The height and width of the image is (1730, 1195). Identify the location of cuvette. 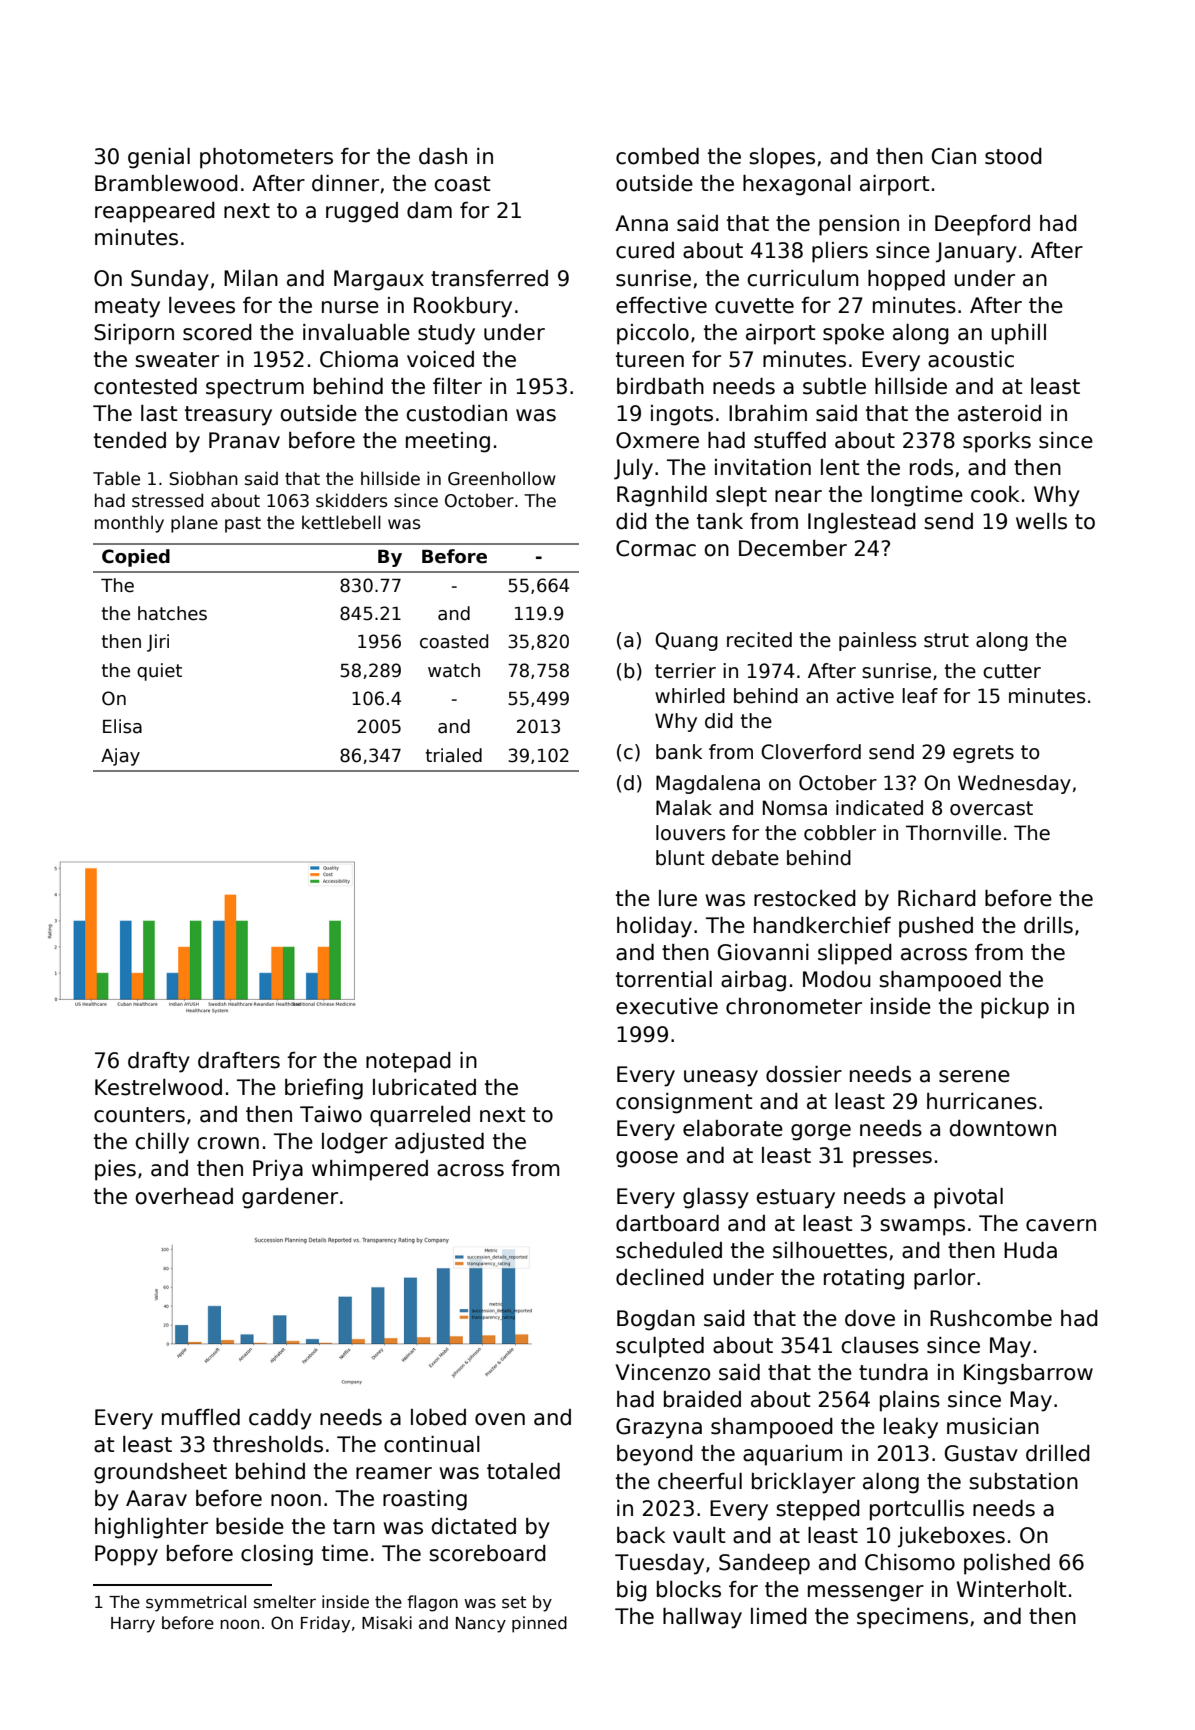
(754, 306).
